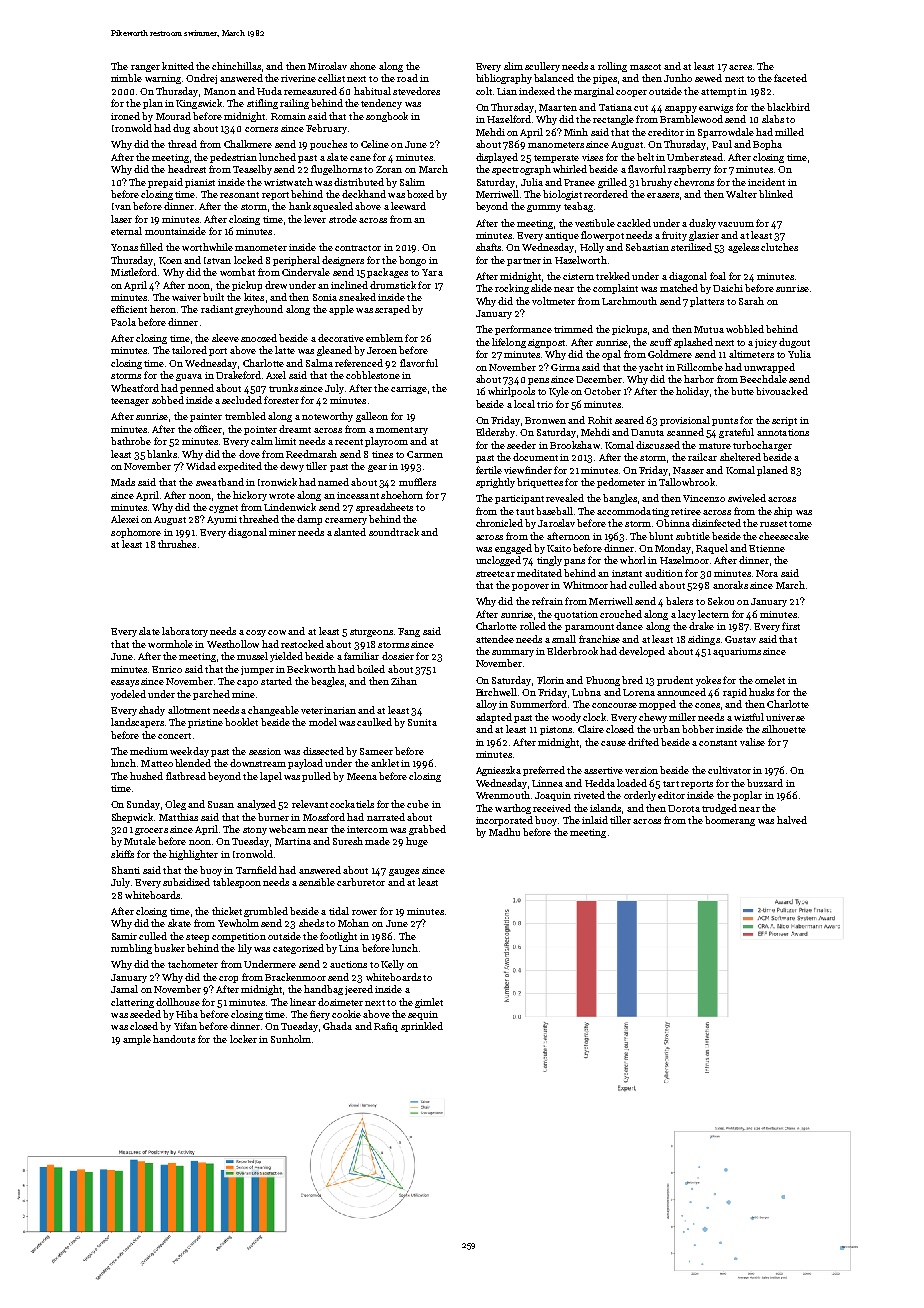 The image size is (924, 1308). I want to click on boomerang, so click(730, 821).
